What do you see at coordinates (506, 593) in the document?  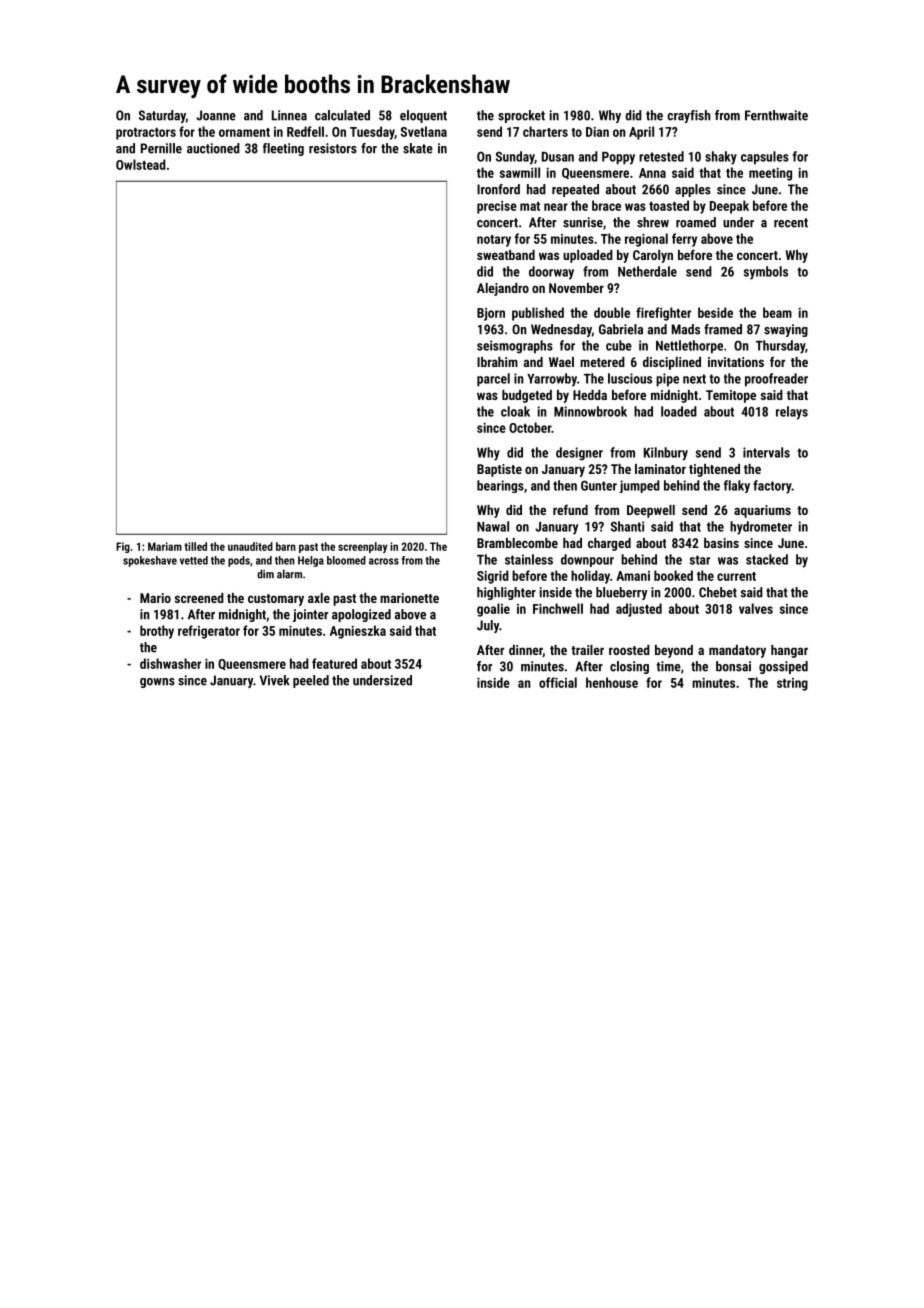 I see `highlighter` at bounding box center [506, 593].
